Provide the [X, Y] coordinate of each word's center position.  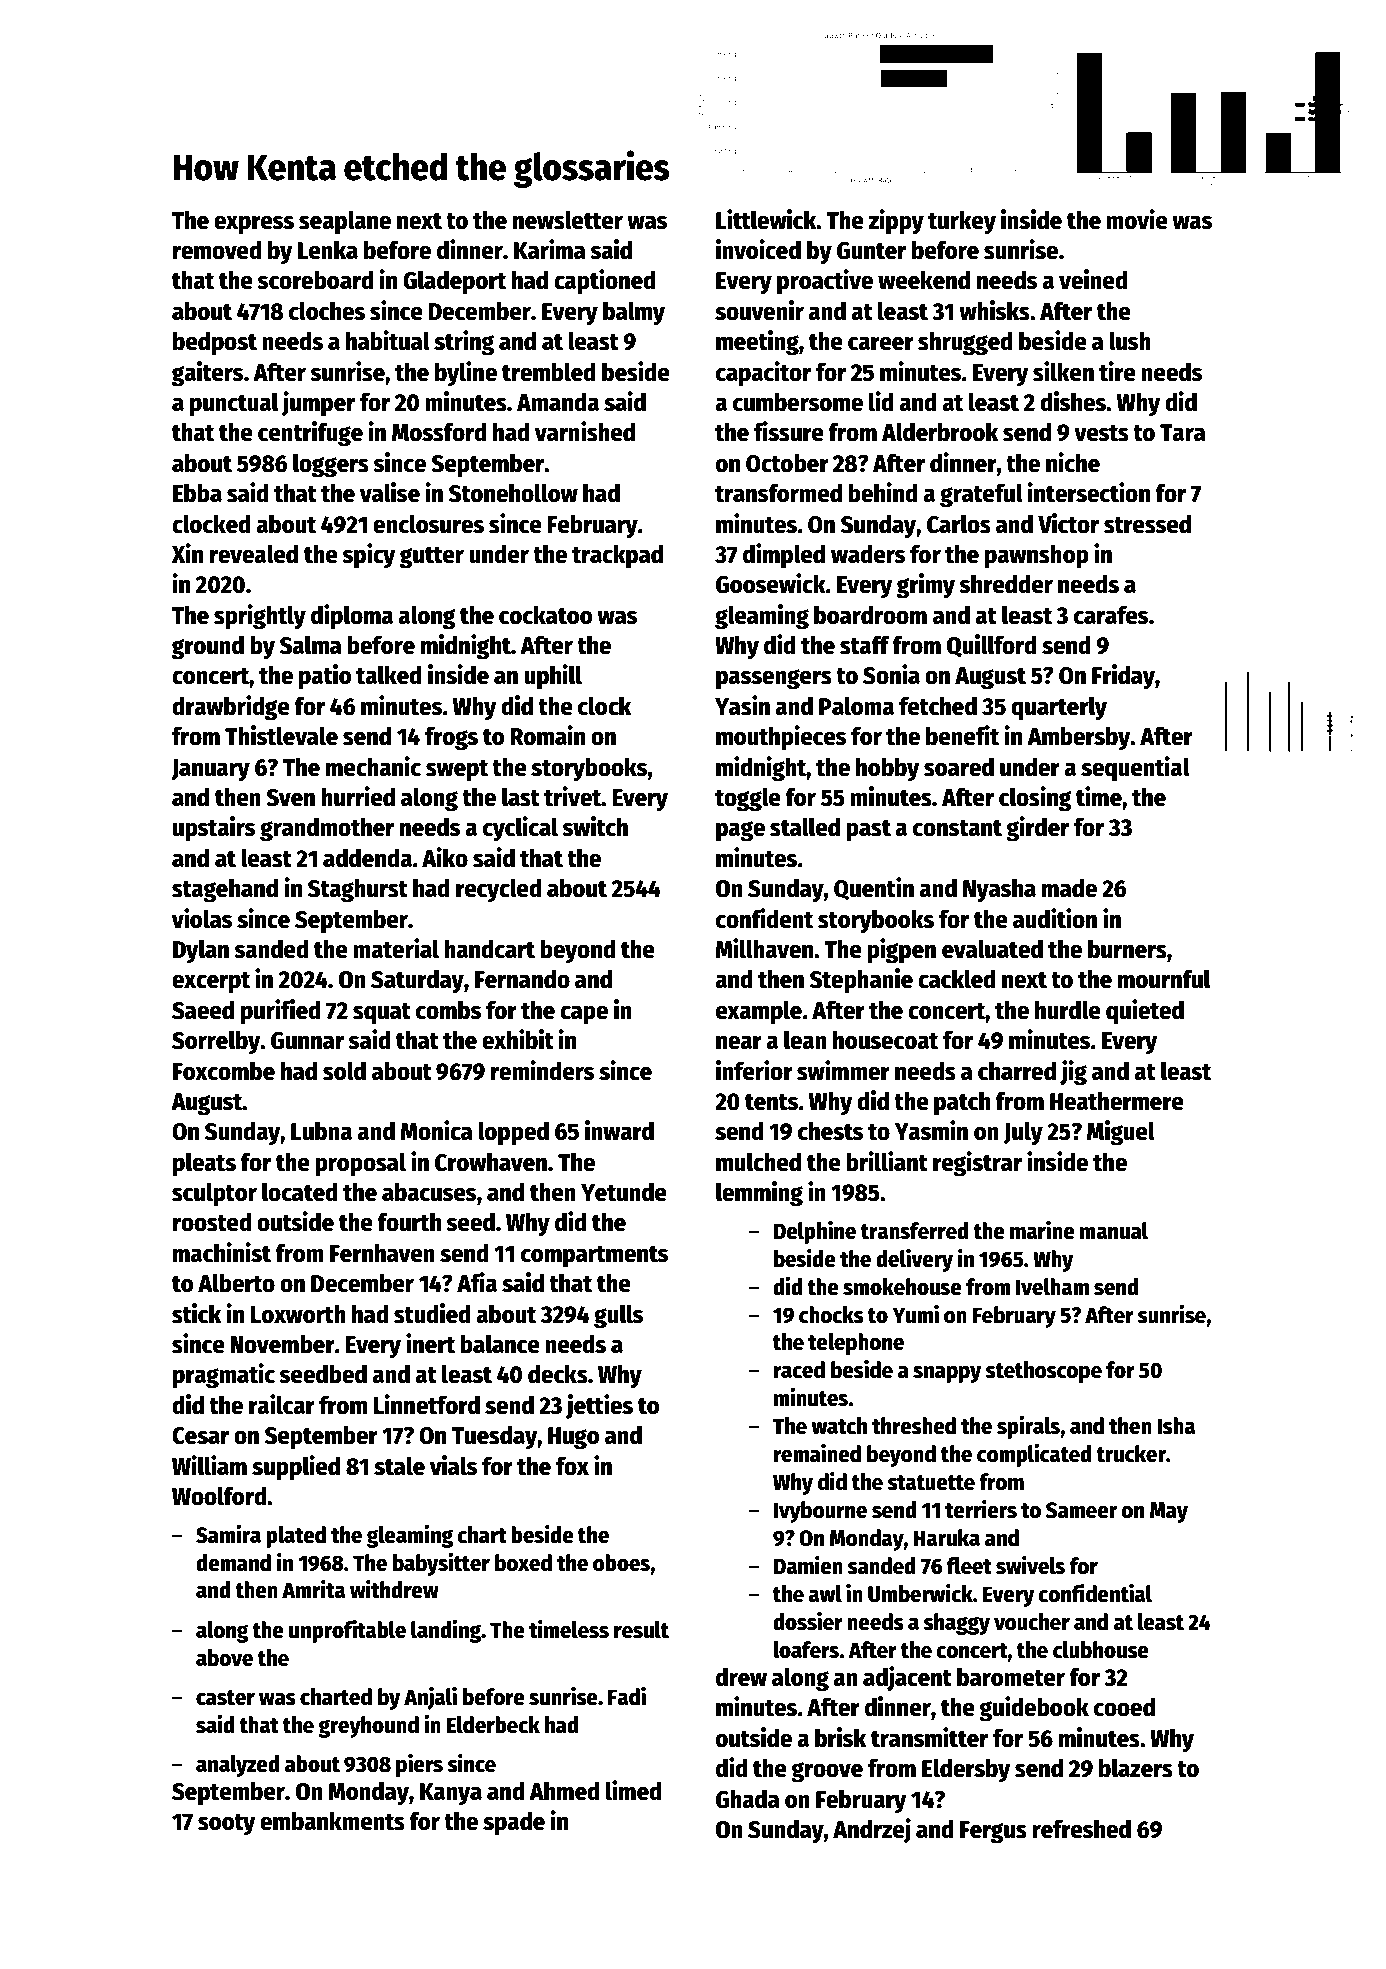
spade [514, 1823]
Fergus [993, 1832]
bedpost [215, 343]
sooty [227, 1825]
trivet [573, 796]
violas [202, 918]
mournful [1164, 979]
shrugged [965, 343]
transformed [778, 493]
